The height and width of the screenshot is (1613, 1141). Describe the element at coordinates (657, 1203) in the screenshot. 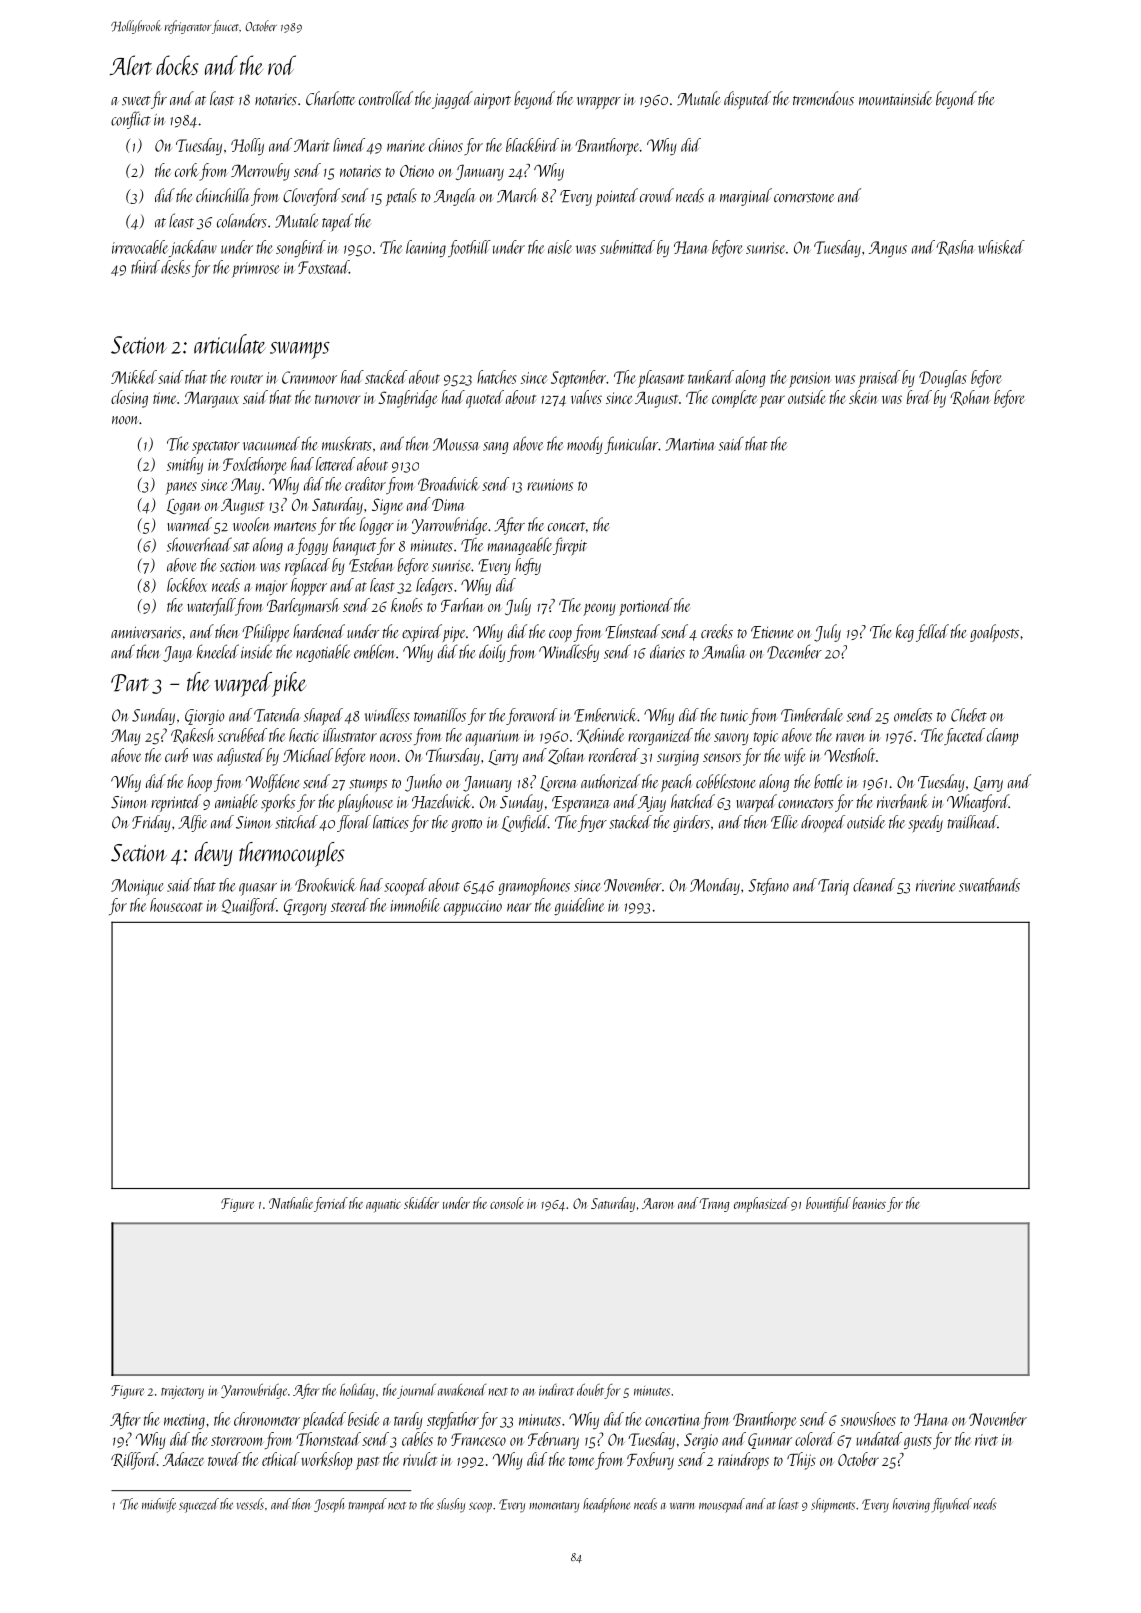

I see `Aaron` at that location.
